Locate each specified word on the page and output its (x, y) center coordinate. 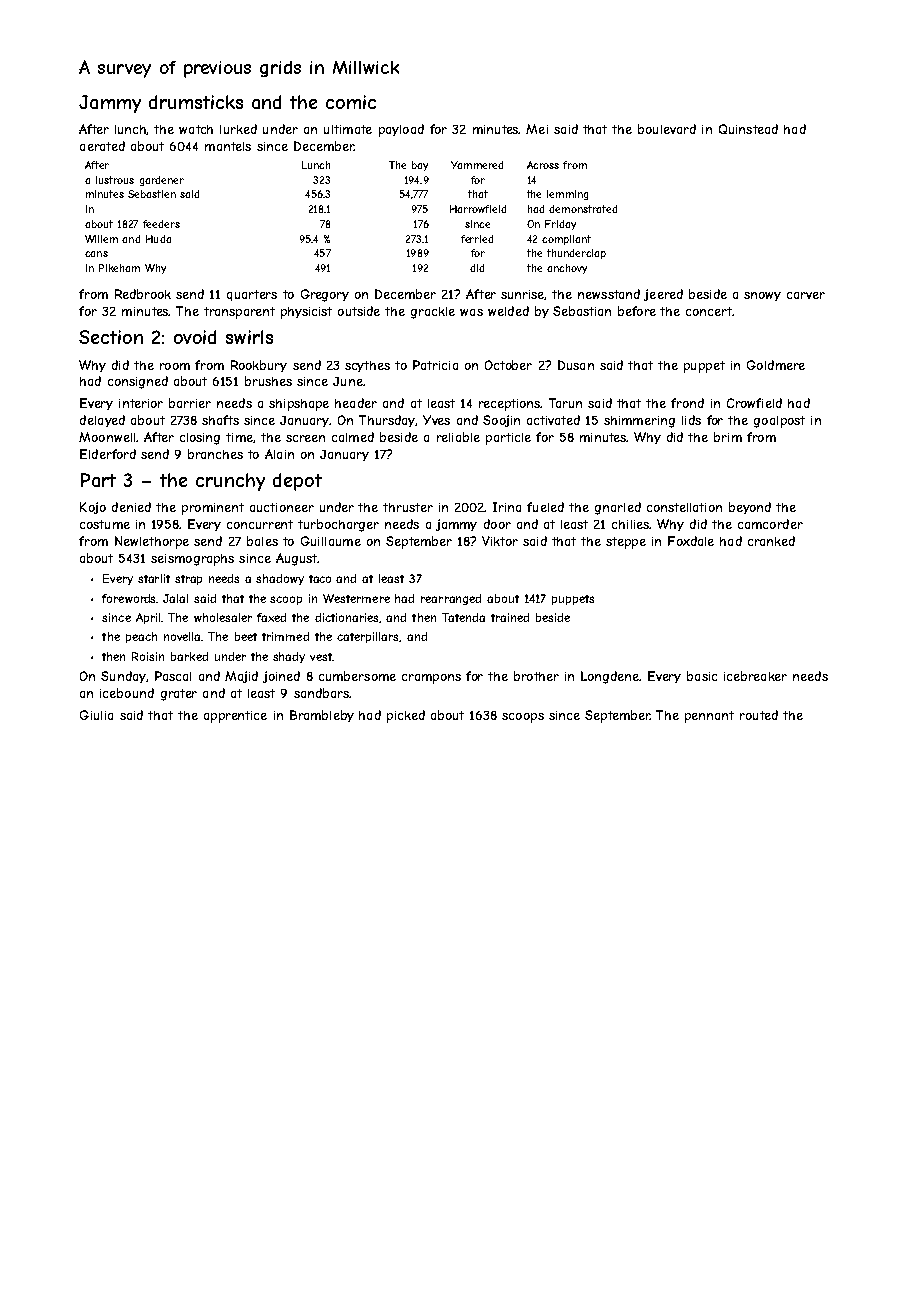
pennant (709, 717)
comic (351, 102)
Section (111, 337)
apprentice (235, 717)
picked (406, 716)
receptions (510, 405)
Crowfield (754, 403)
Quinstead (748, 129)
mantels (228, 146)
